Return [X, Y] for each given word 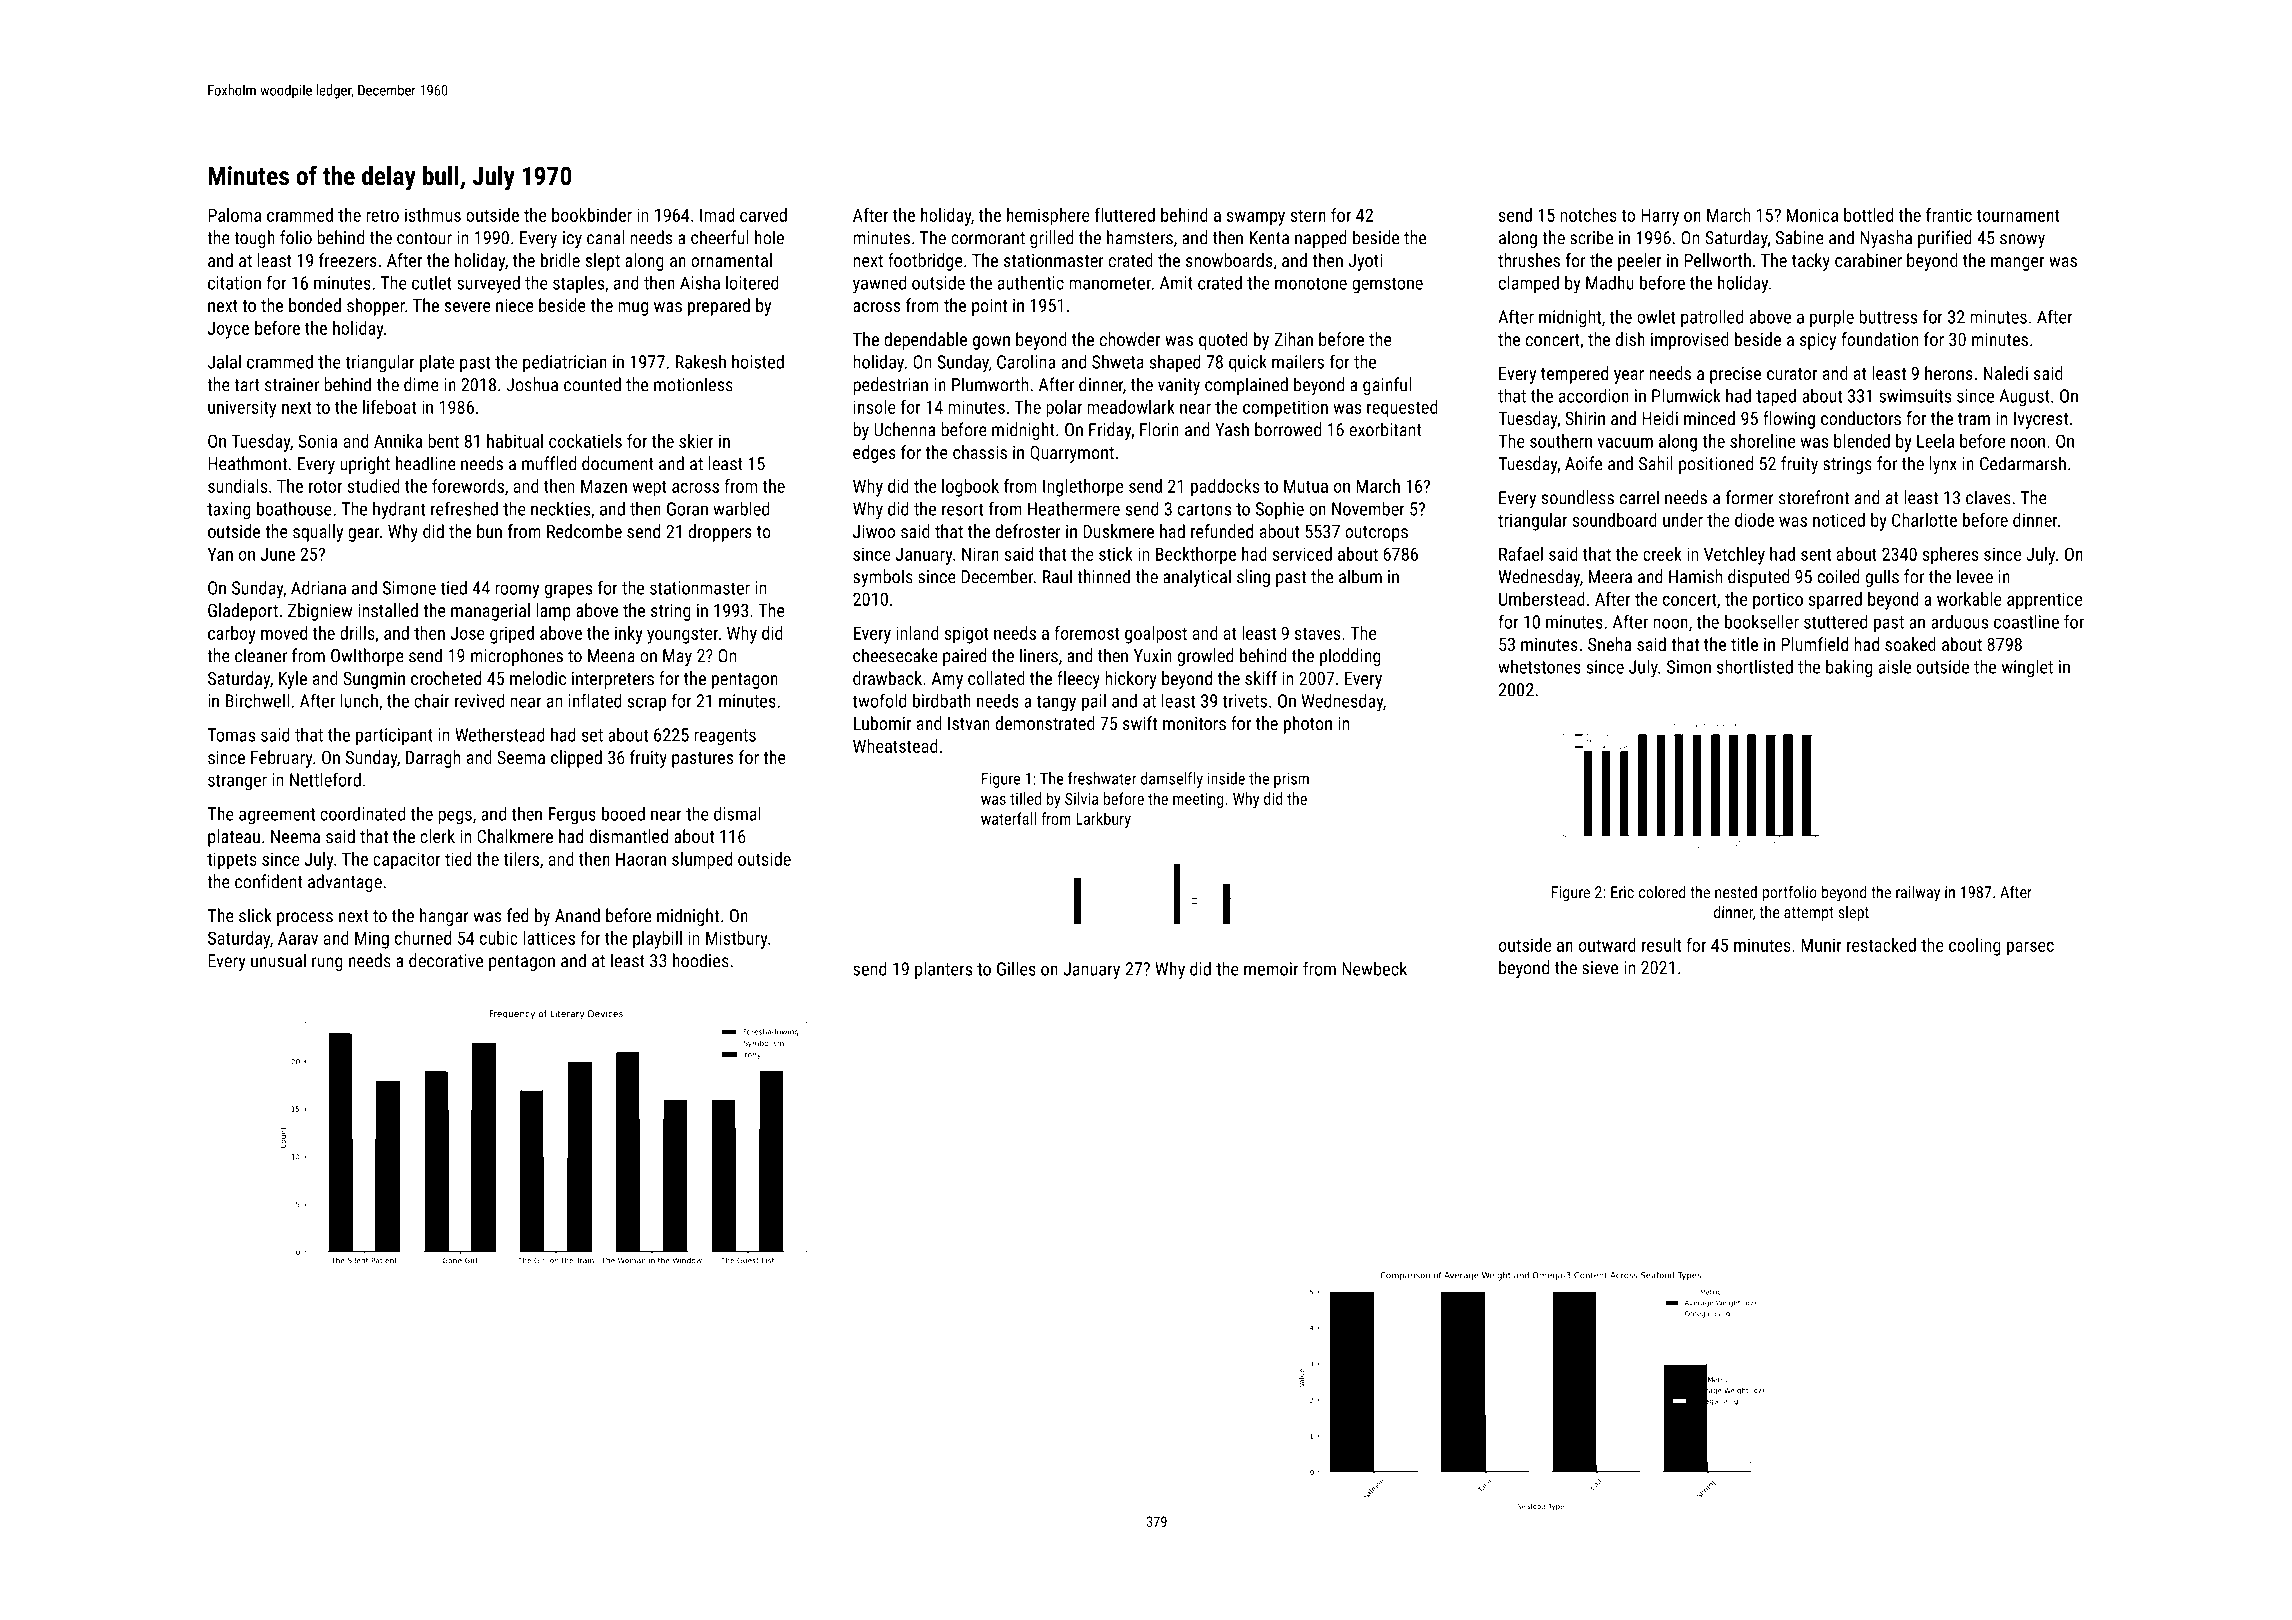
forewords [468, 486]
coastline [2026, 621]
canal [605, 237]
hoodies [701, 960]
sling [1253, 578]
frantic [1949, 215]
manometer [1110, 283]
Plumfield [1814, 644]
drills [357, 633]
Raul [1057, 576]
